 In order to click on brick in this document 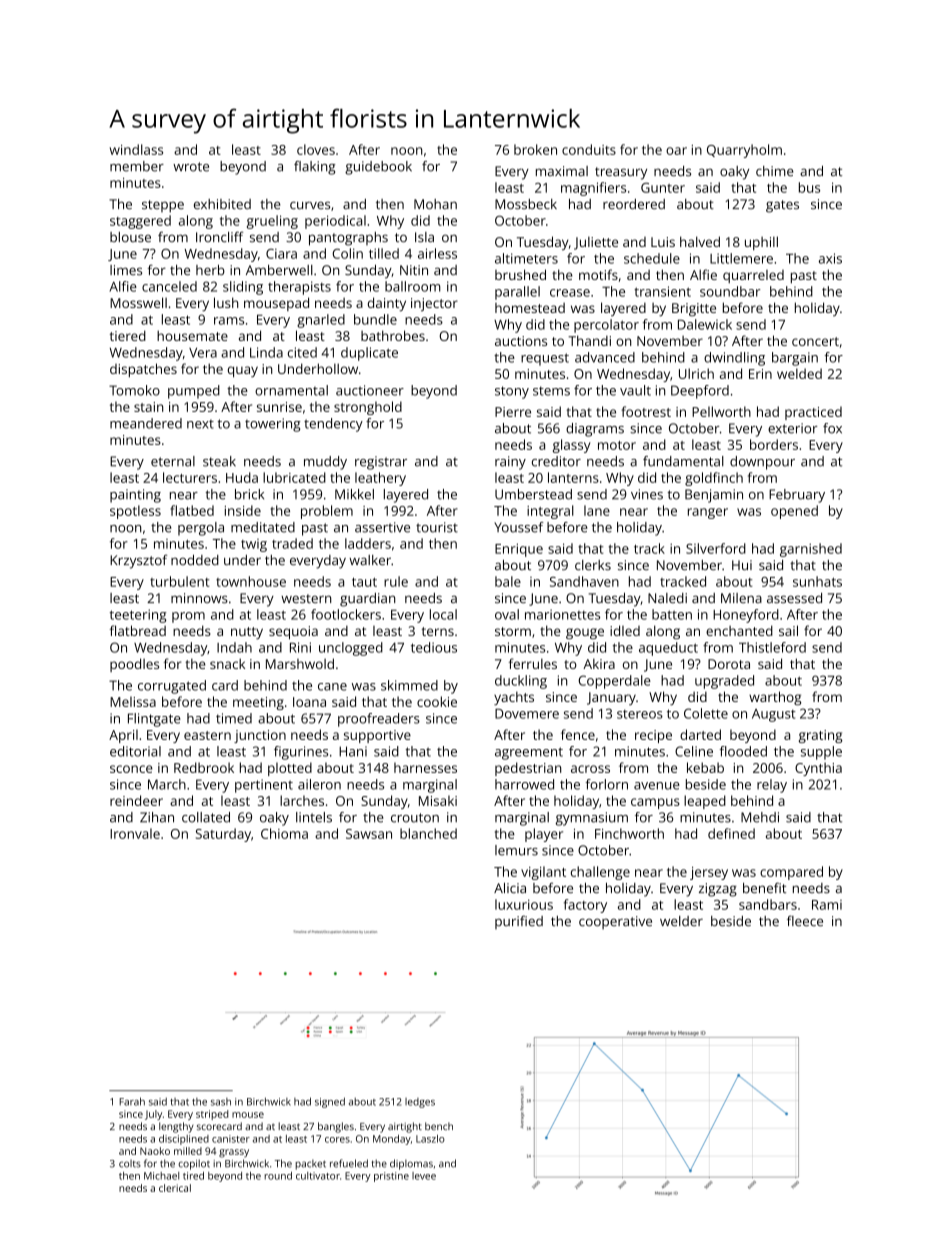, I will do `click(249, 494)`.
